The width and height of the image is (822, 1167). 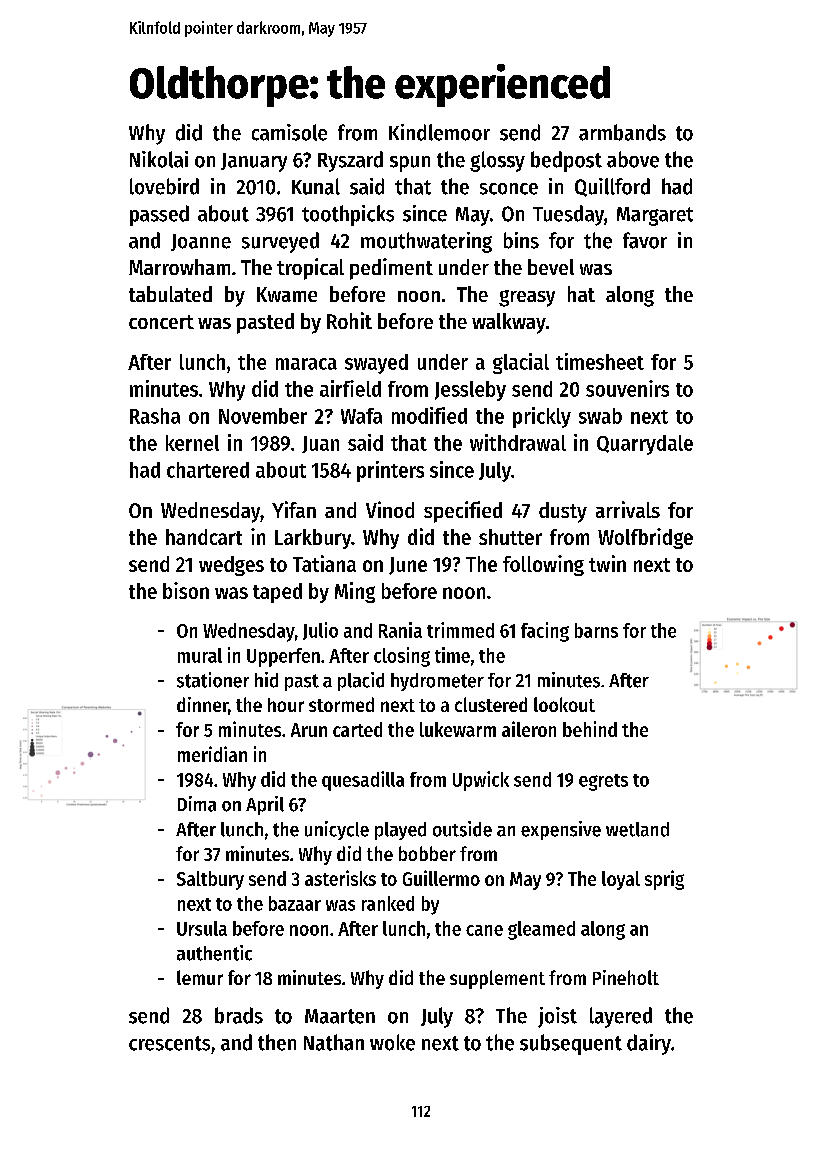 I want to click on Ursula, so click(x=202, y=928).
